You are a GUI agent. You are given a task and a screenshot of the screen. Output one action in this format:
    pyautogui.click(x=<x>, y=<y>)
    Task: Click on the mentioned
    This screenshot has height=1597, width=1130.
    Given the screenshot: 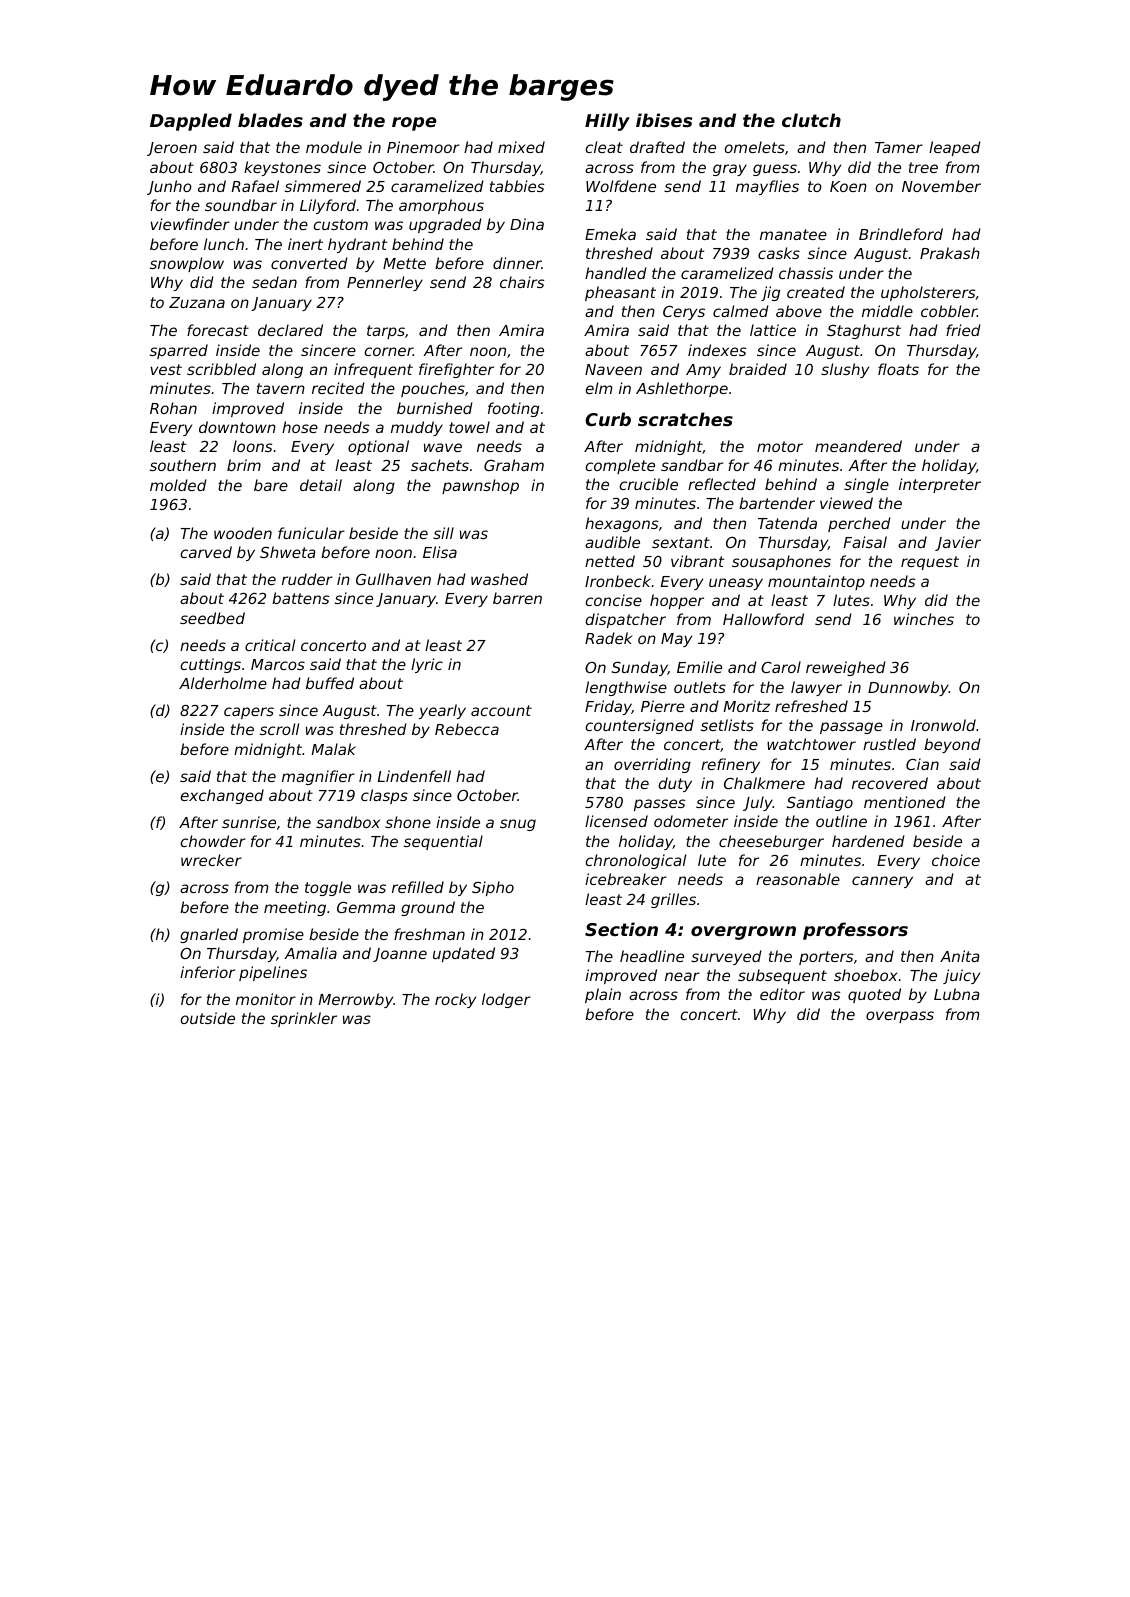 What is the action you would take?
    pyautogui.click(x=905, y=802)
